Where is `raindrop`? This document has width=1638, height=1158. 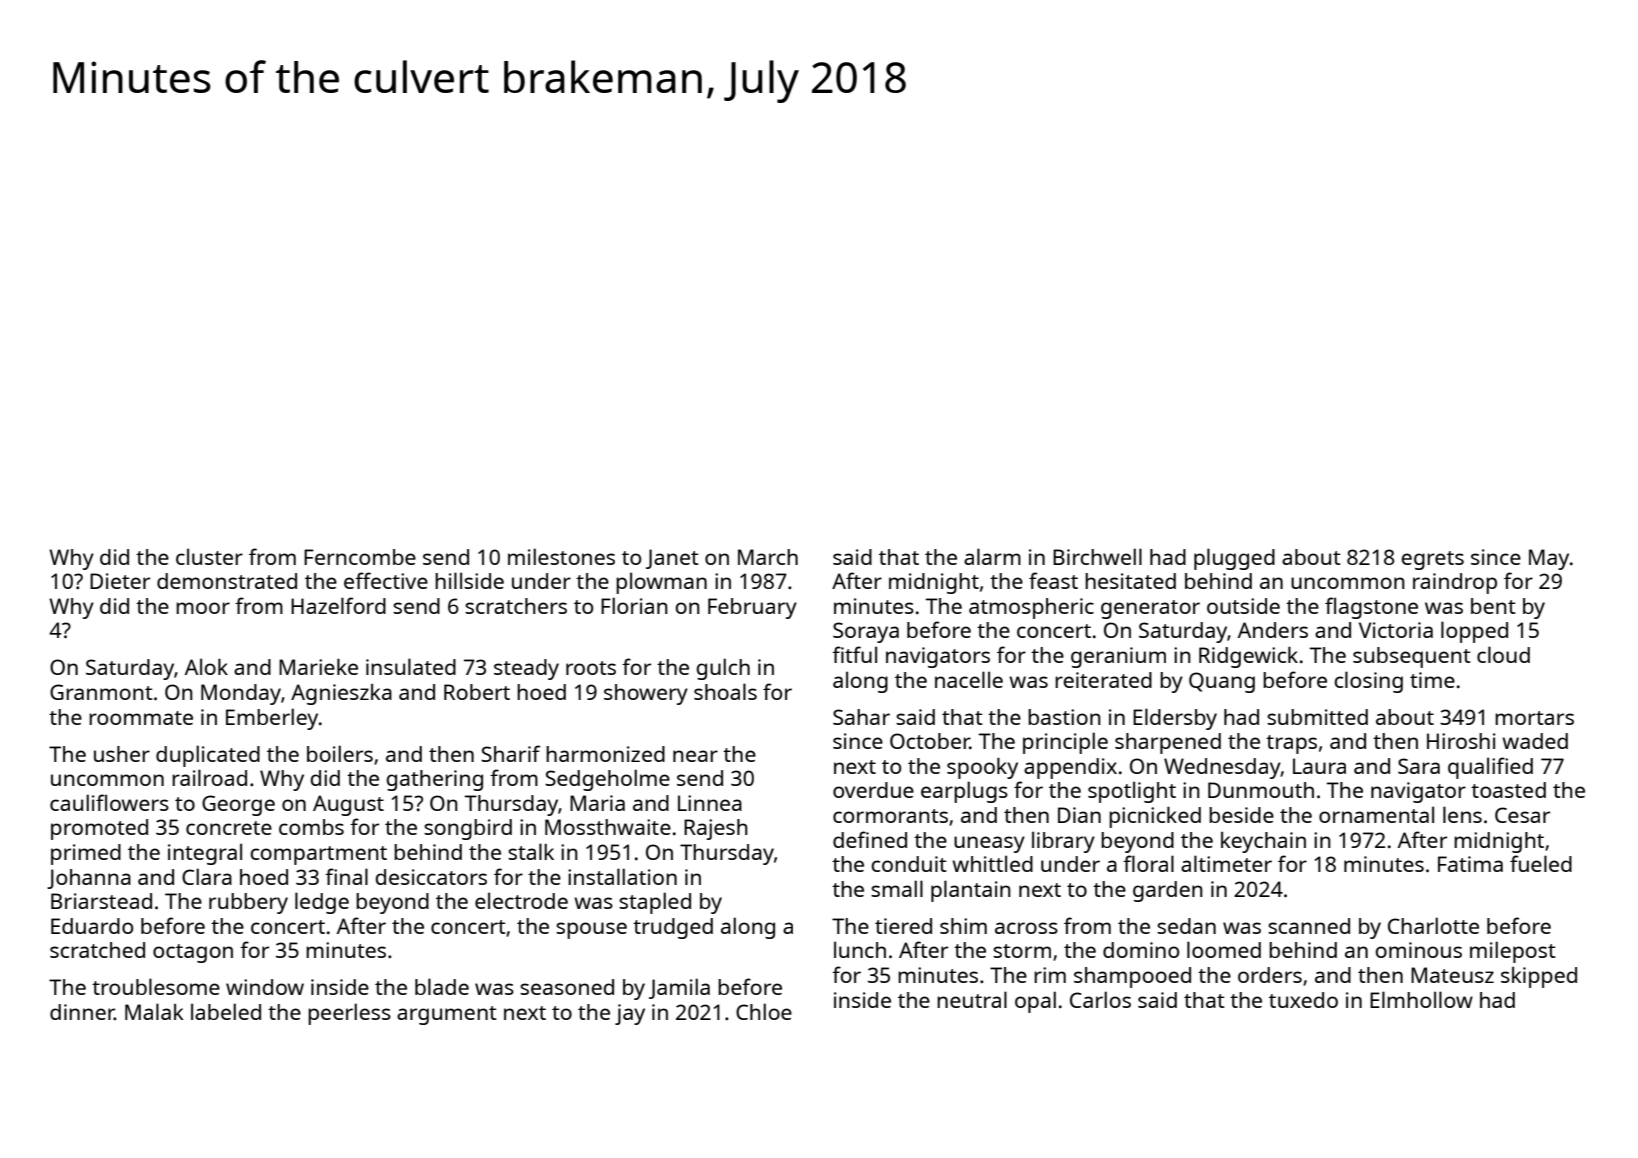
raindrop is located at coordinates (1455, 583).
